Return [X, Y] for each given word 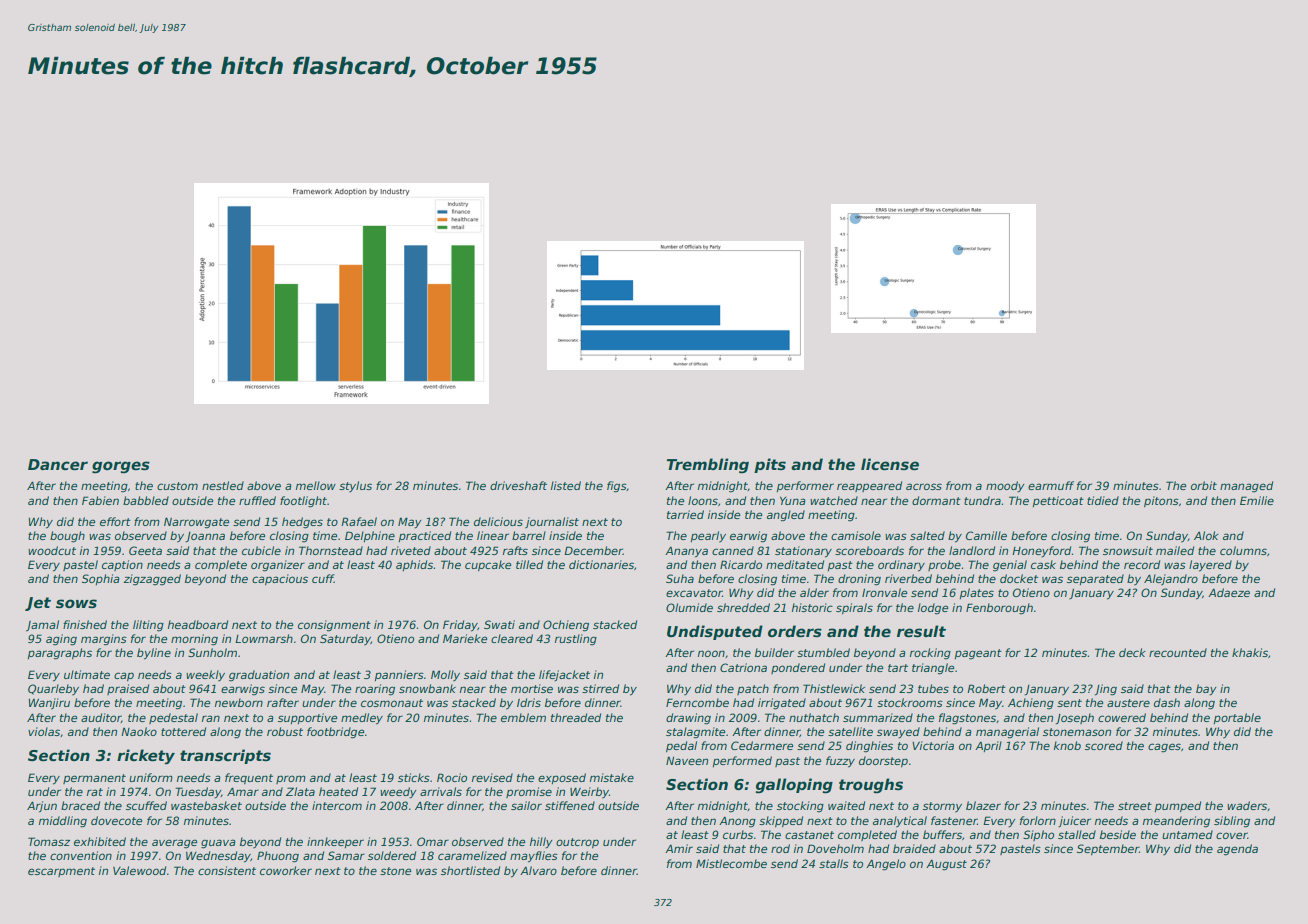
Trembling [708, 466]
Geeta [145, 550]
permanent [94, 779]
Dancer [58, 464]
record [1142, 564]
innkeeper [335, 842]
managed [1246, 487]
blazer [983, 805]
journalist [552, 522]
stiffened [570, 805]
